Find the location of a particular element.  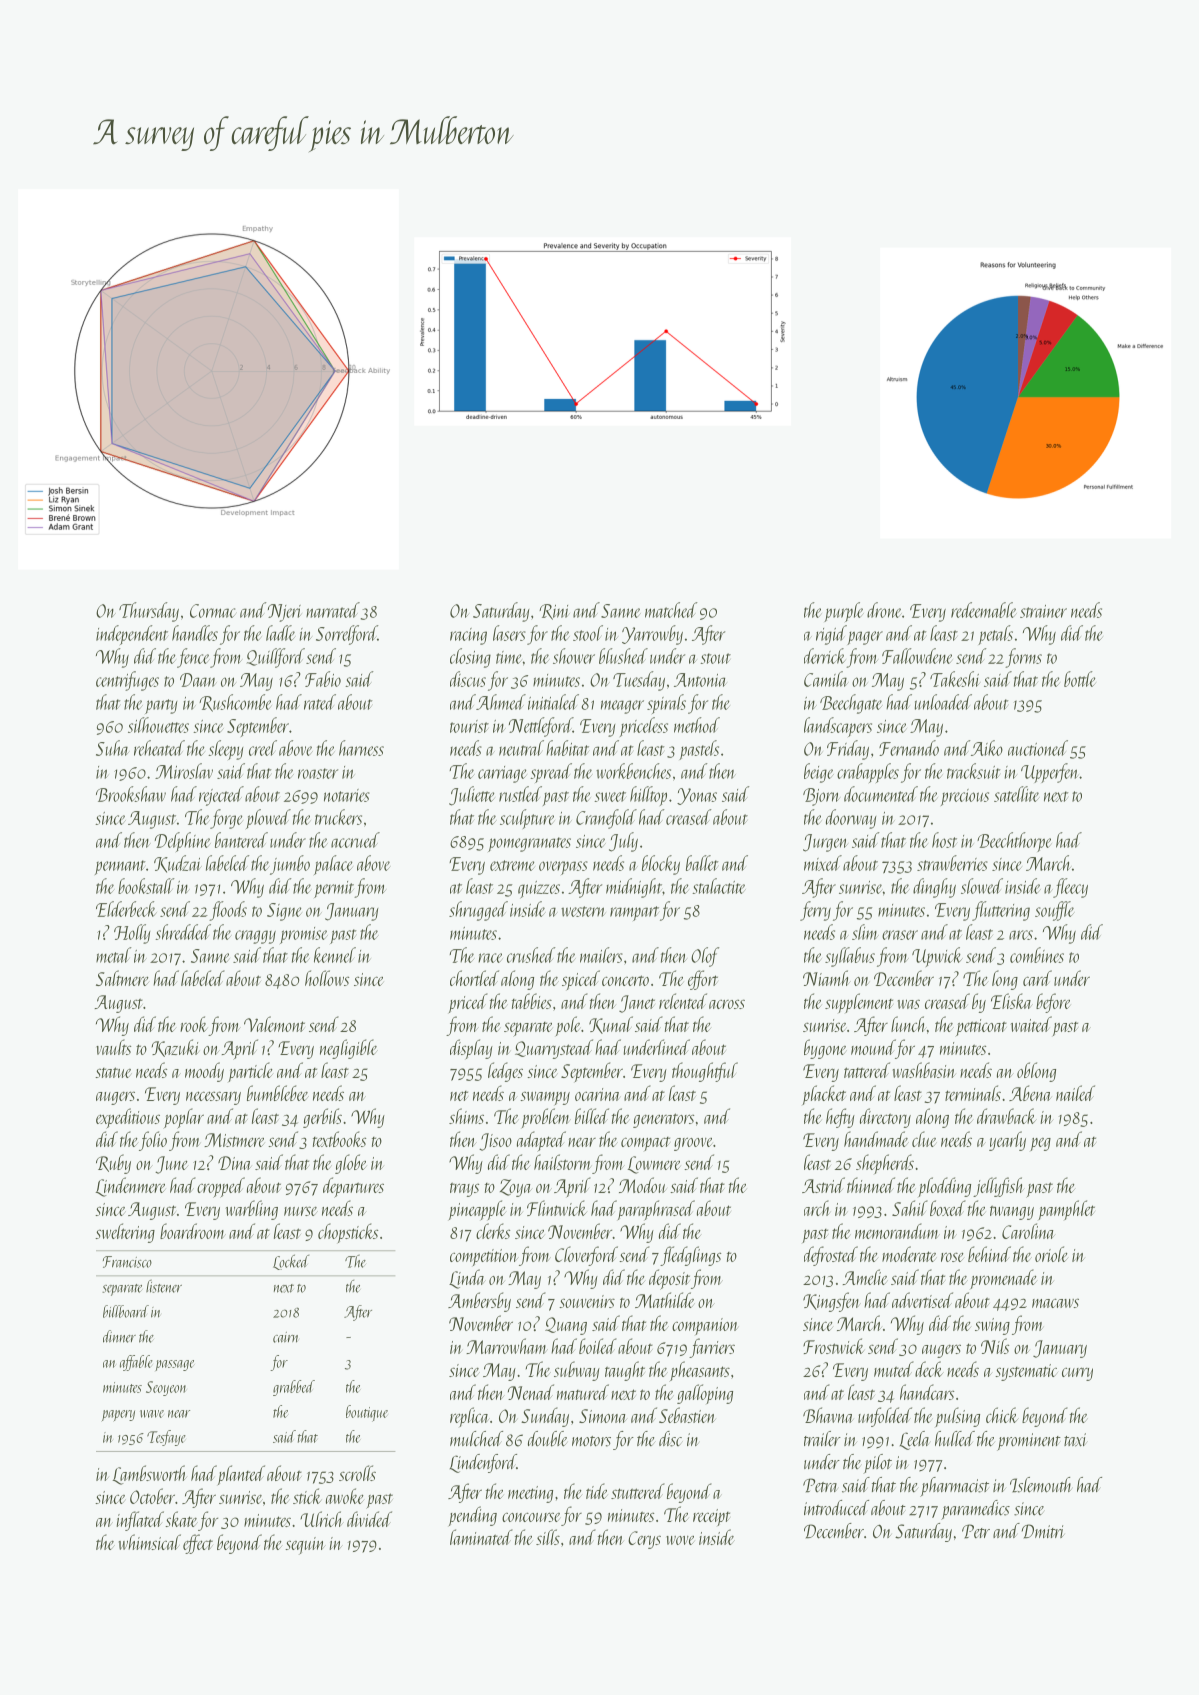

peg is located at coordinates (1040, 1144).
